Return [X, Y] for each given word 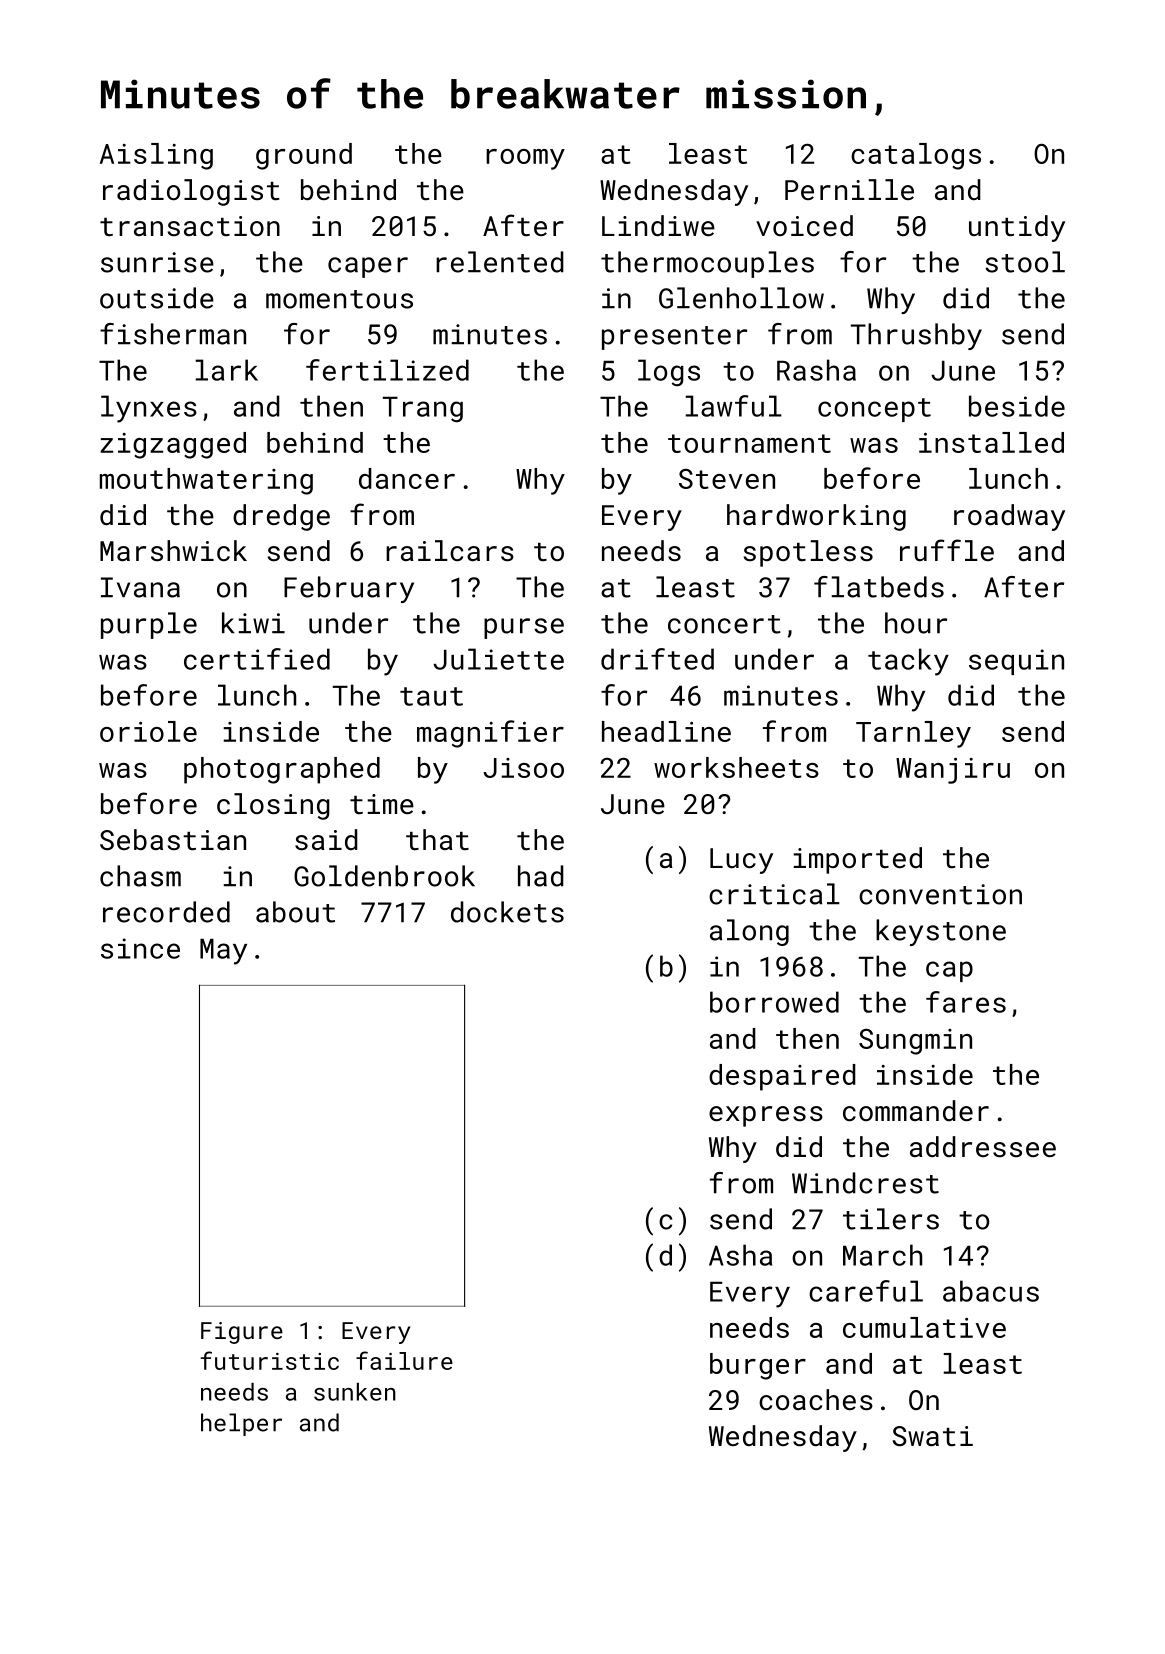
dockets [507, 912]
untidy [1017, 228]
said [326, 839]
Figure [242, 1333]
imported [858, 860]
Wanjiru [953, 771]
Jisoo [523, 768]
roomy [525, 159]
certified [257, 659]
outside [157, 298]
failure [404, 1360]
